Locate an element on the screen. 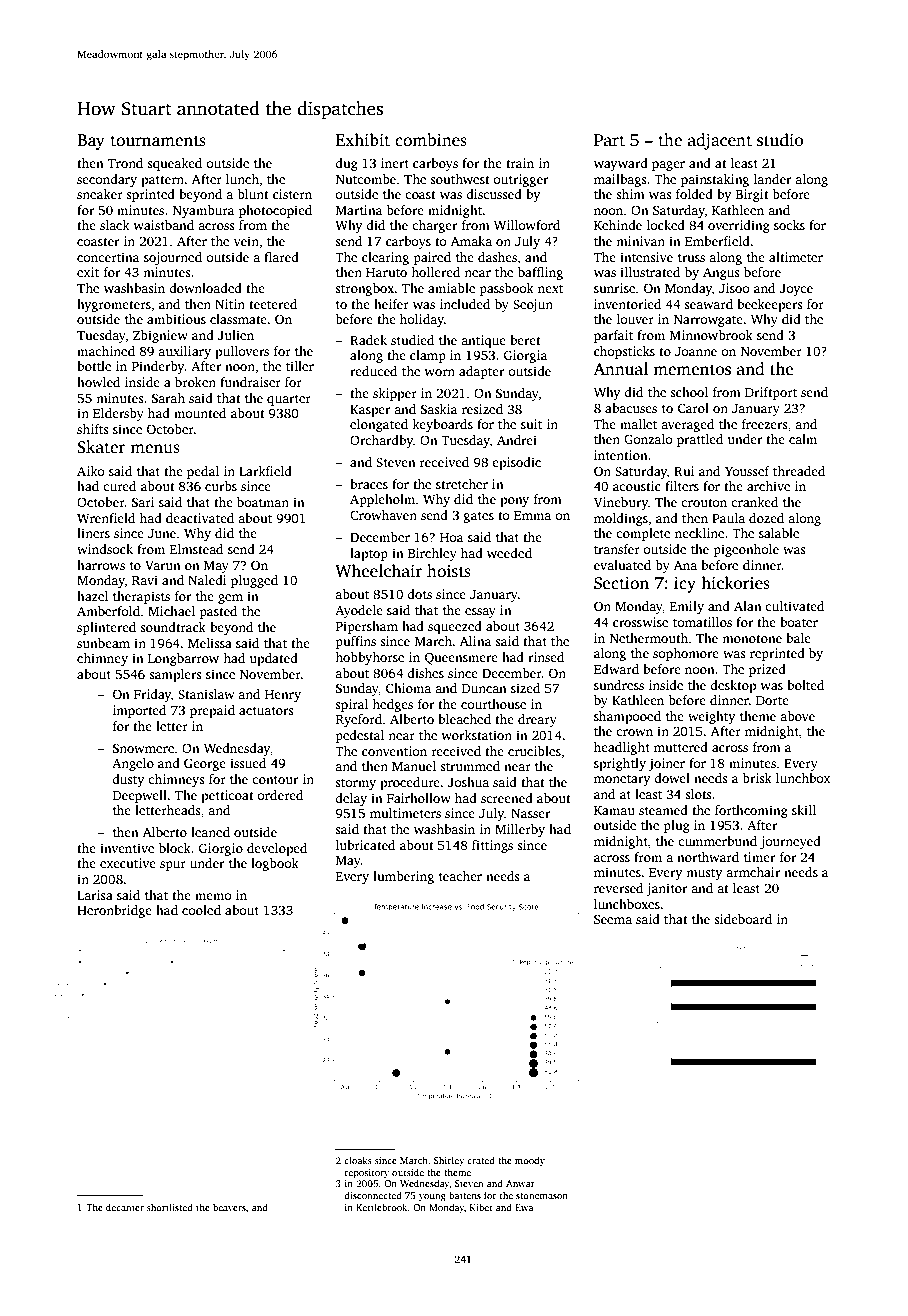 The image size is (908, 1316). decanter is located at coordinates (125, 1207).
